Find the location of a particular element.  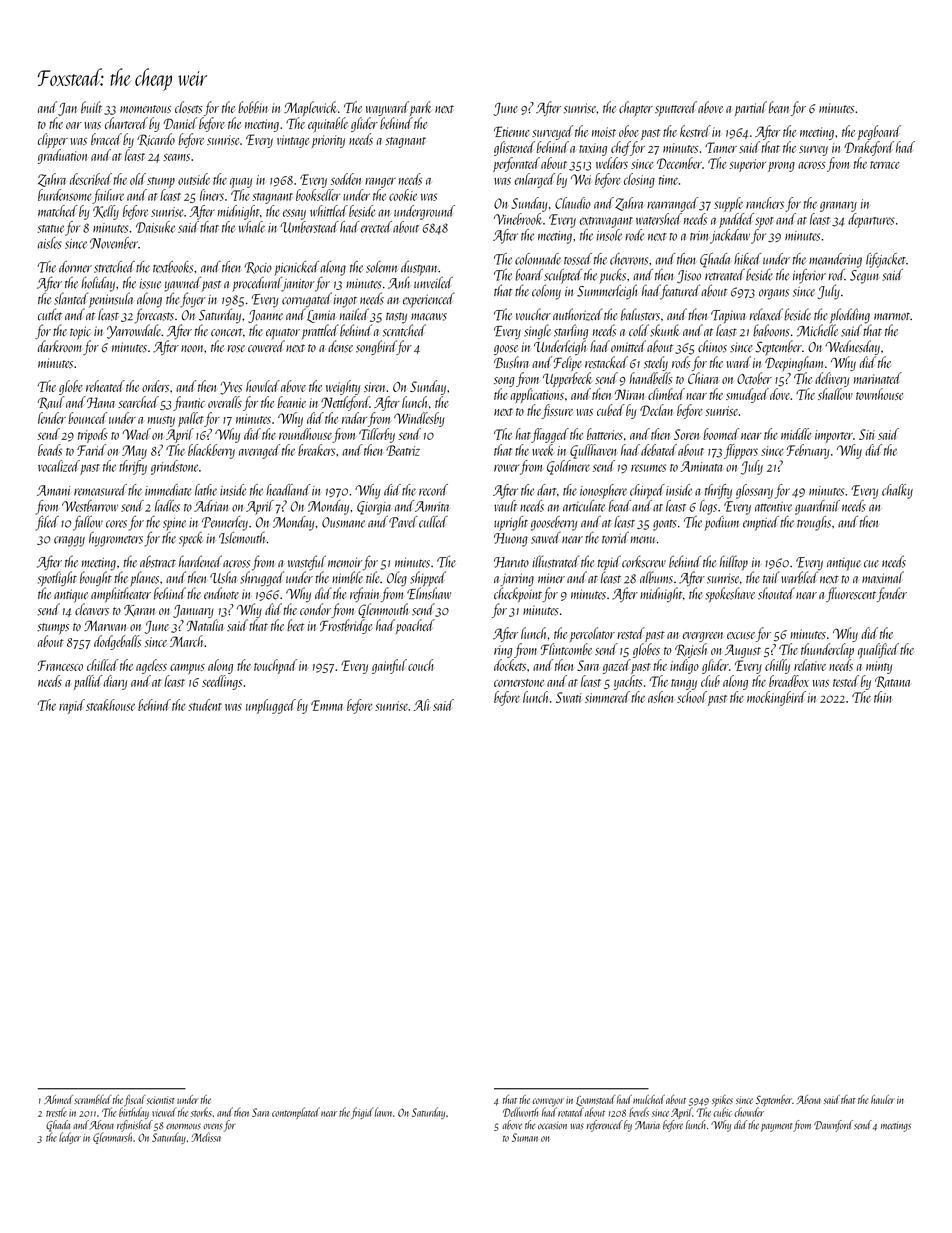

park is located at coordinates (421, 108).
